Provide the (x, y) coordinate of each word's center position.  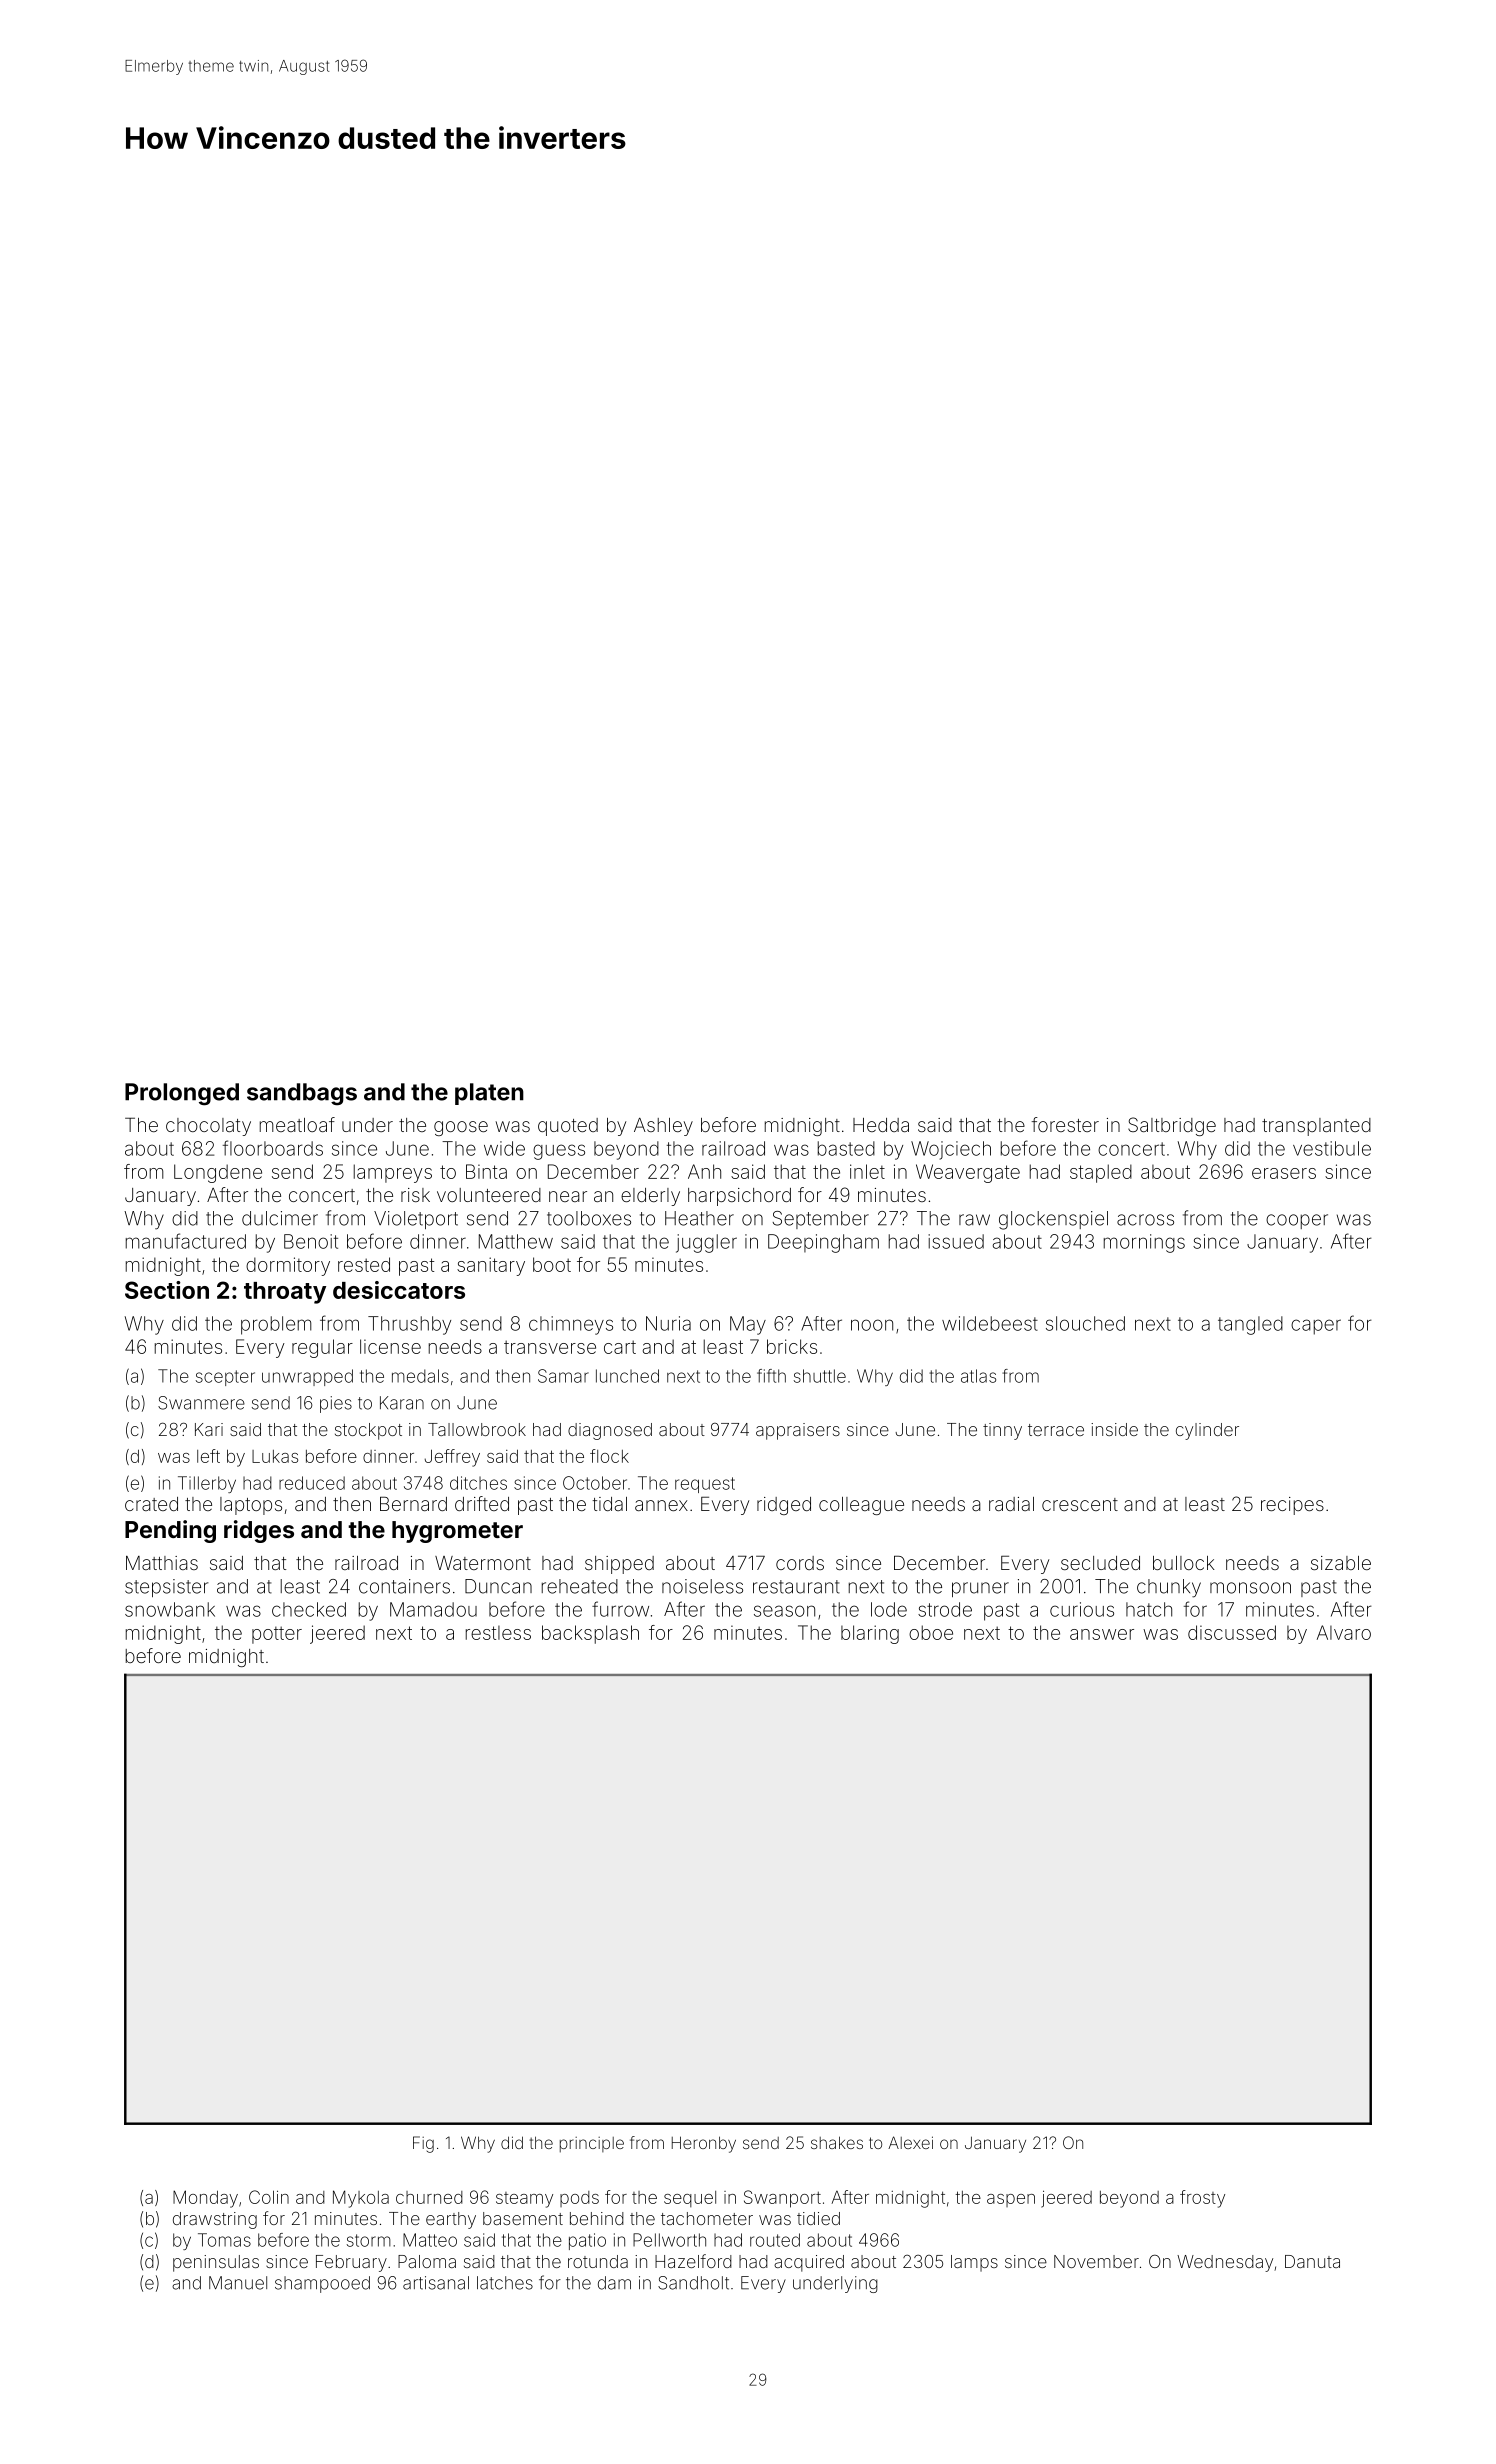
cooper (1297, 1221)
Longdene (218, 1173)
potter (277, 1635)
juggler (706, 1243)
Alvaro (1344, 1632)
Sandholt (693, 2283)
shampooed (322, 2284)
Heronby (704, 2144)
